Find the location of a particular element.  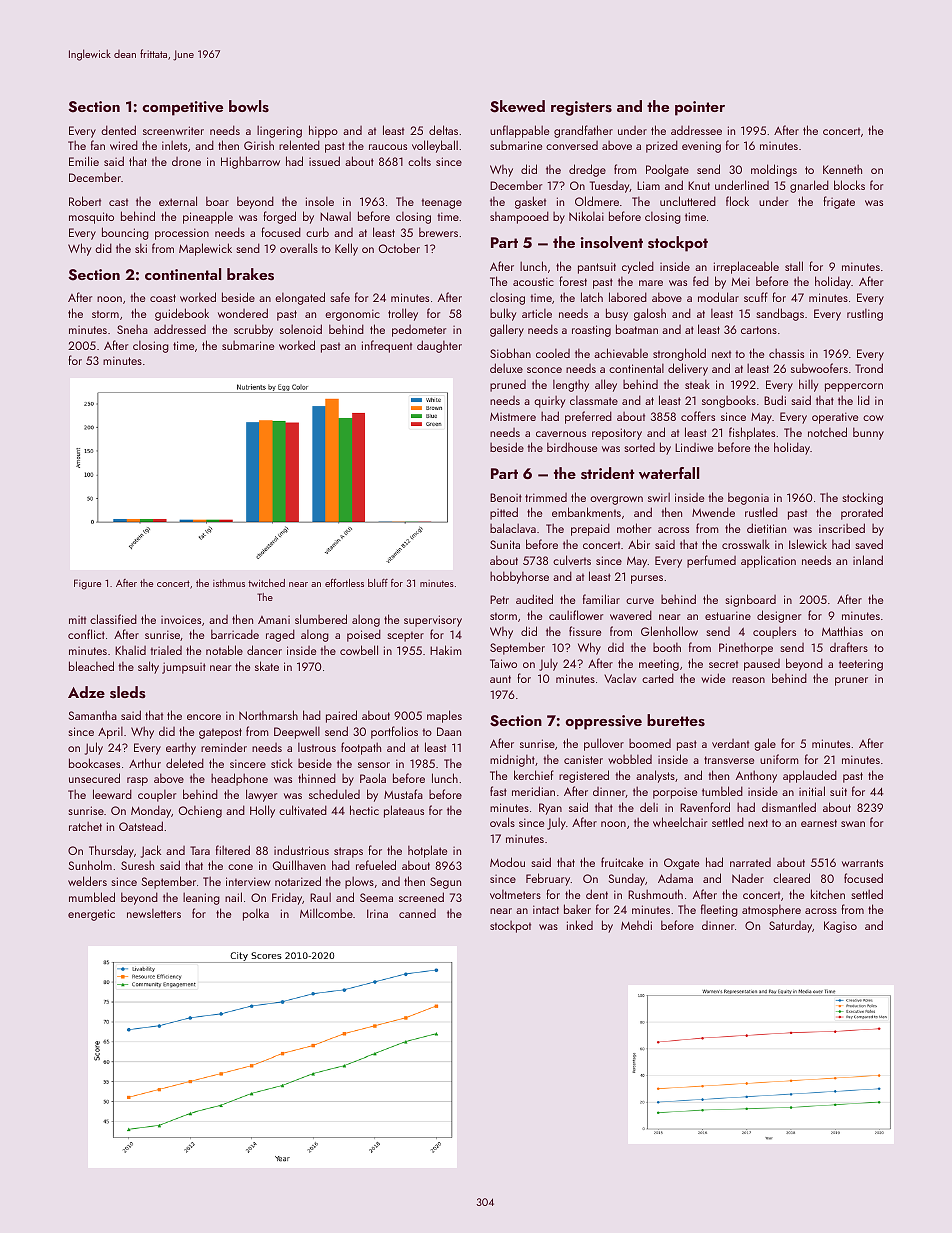

Kagiso is located at coordinates (840, 927).
